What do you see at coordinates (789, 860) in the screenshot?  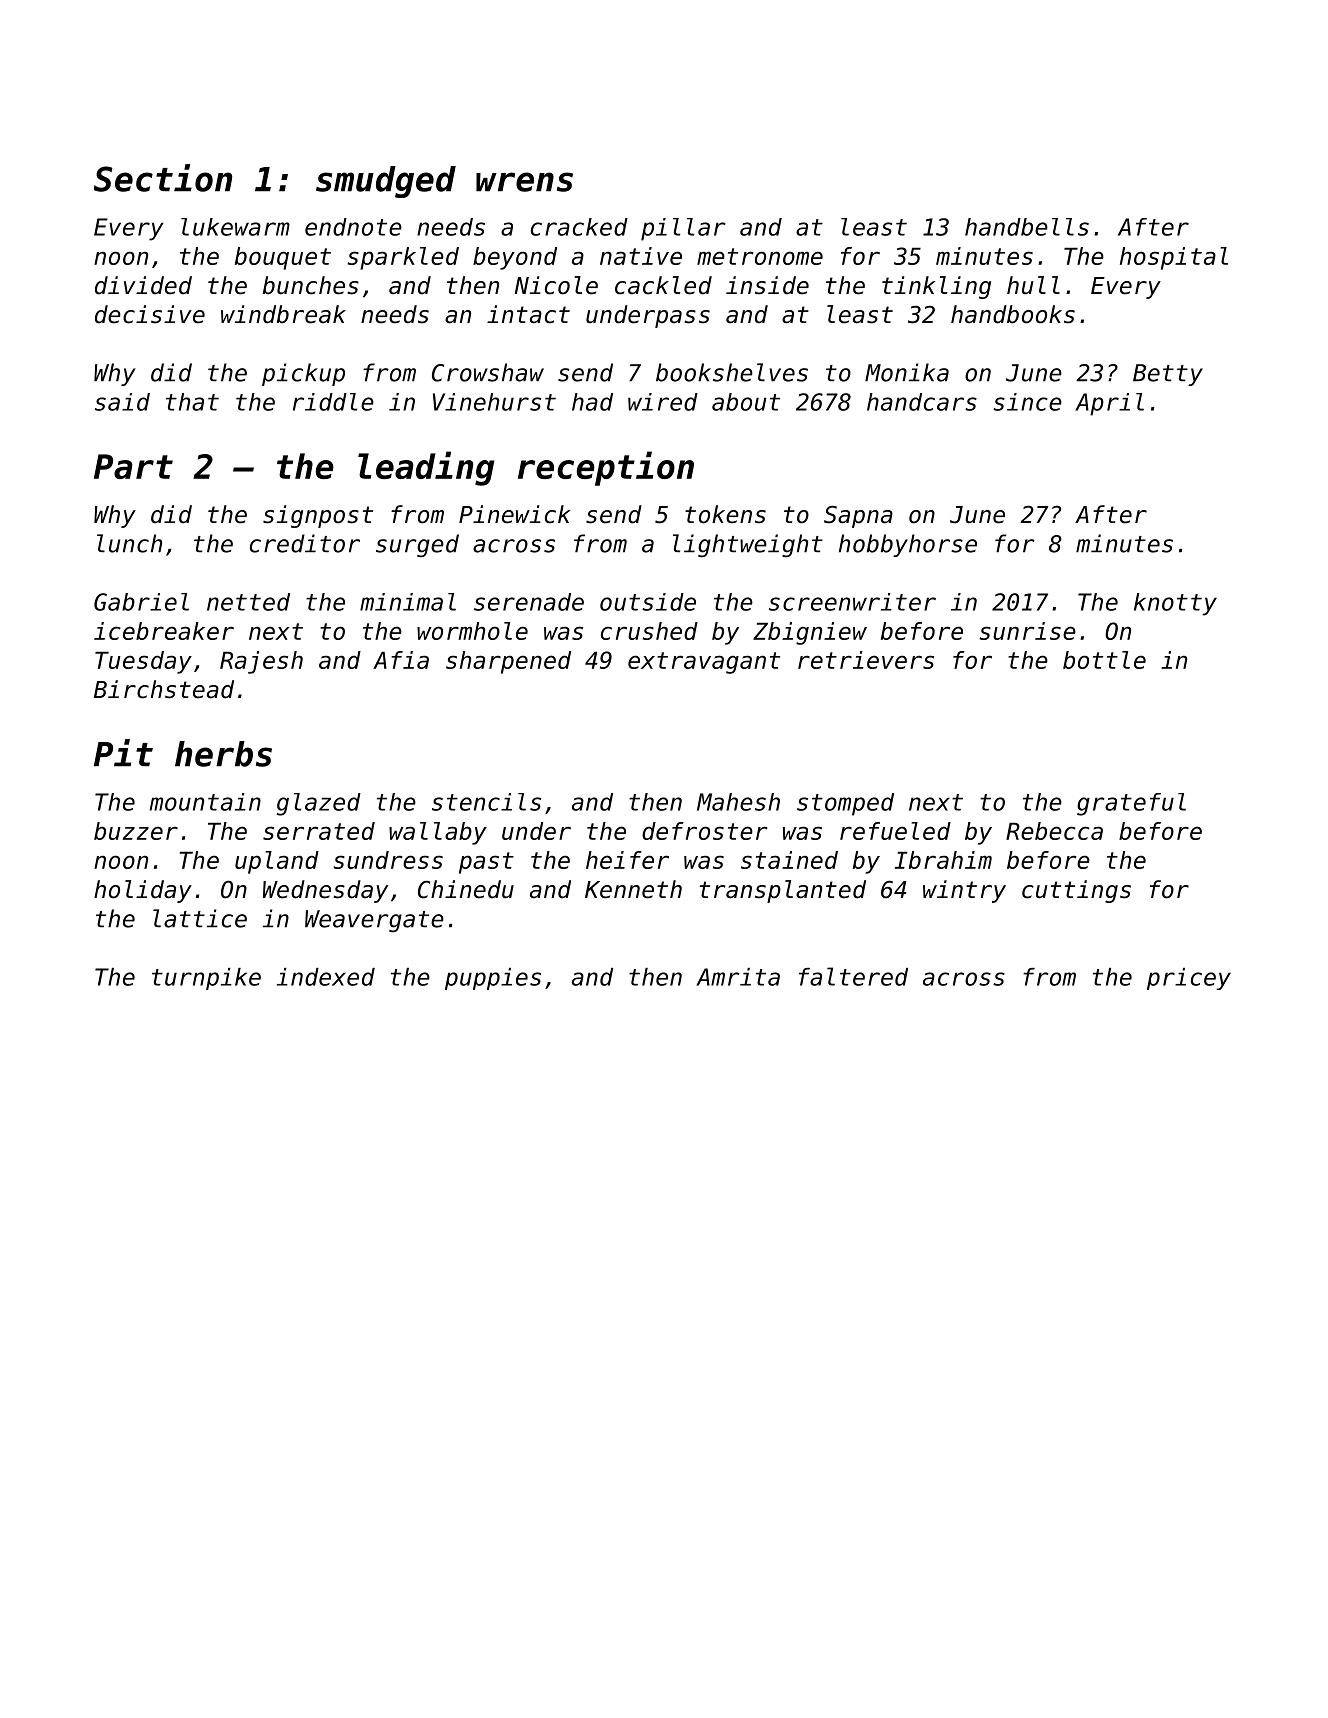 I see `stained` at bounding box center [789, 860].
